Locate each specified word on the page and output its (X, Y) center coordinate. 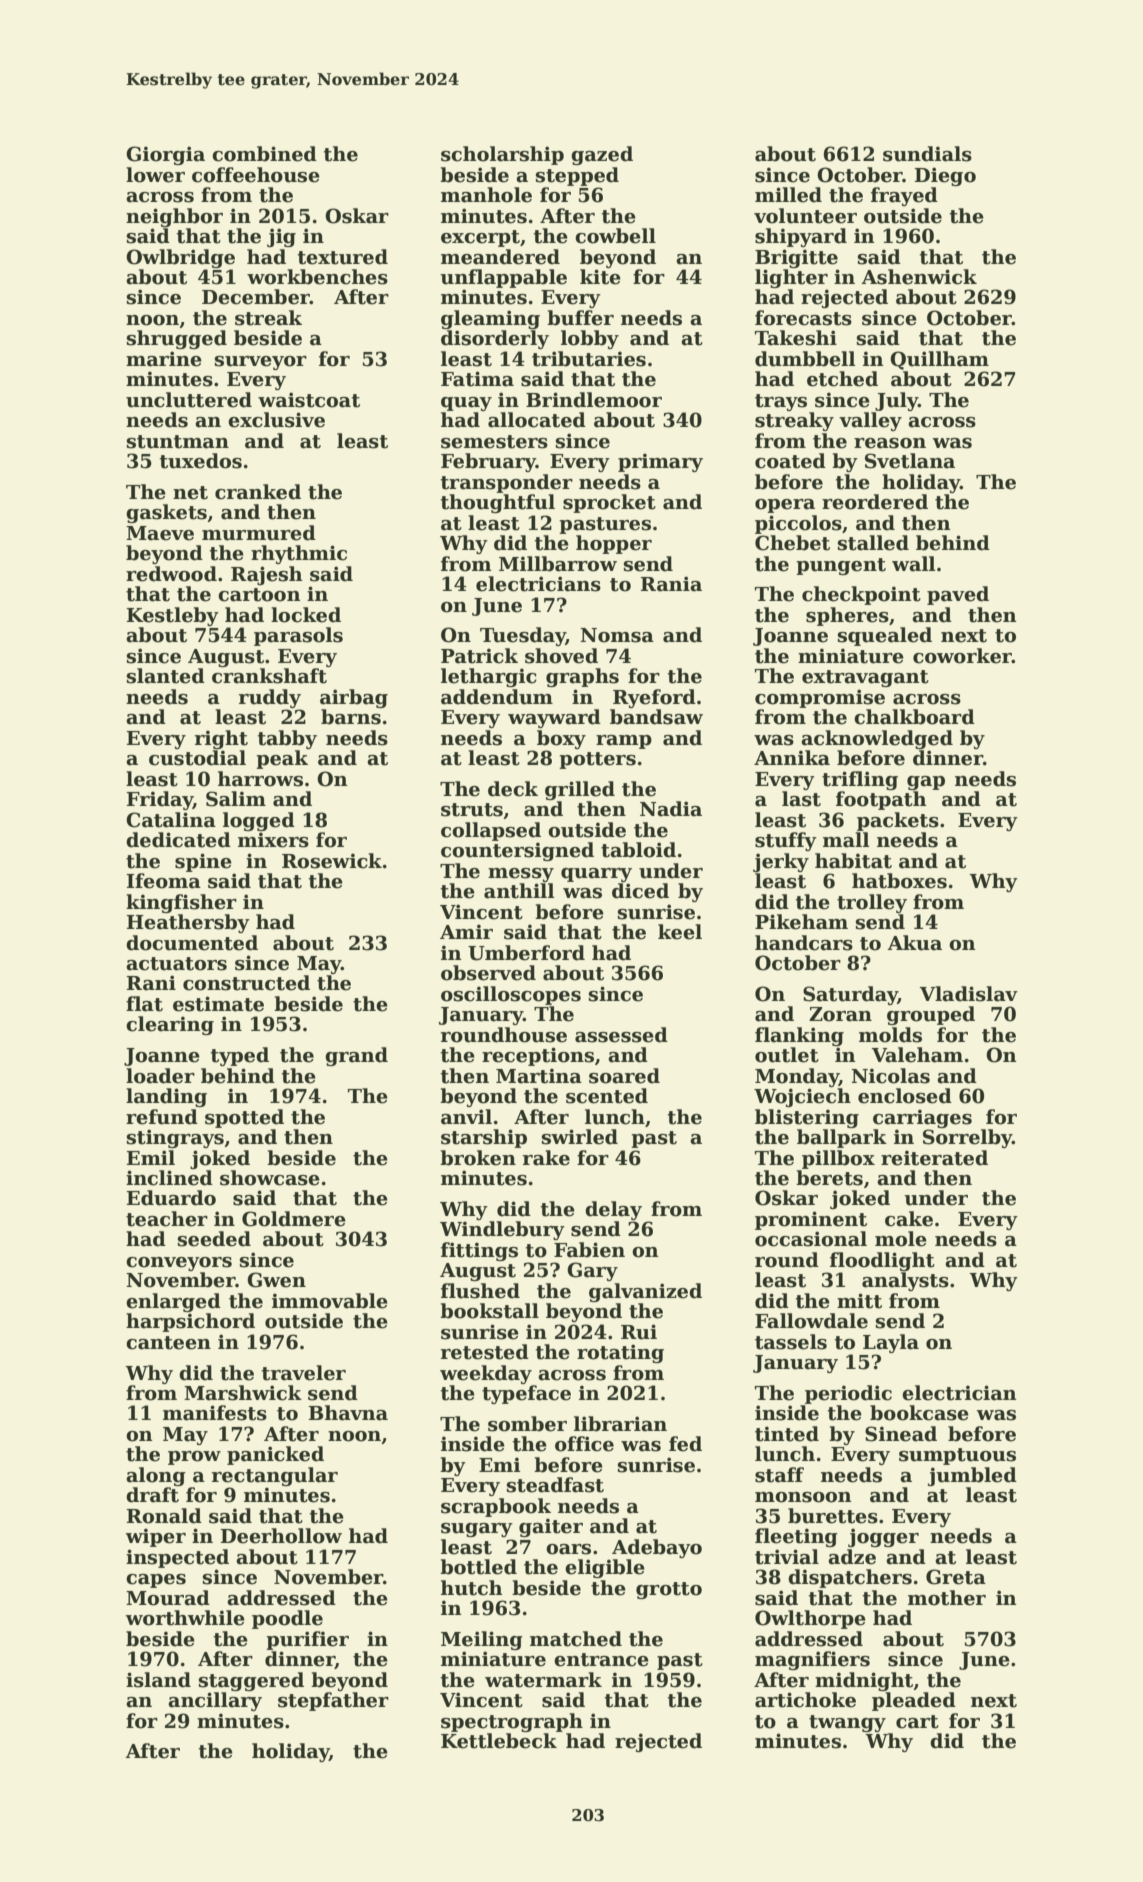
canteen (168, 1343)
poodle (287, 1619)
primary (660, 462)
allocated (537, 420)
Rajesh (267, 575)
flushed (480, 1291)
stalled (873, 543)
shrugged (177, 339)
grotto (669, 1590)
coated (790, 461)
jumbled (972, 1476)
